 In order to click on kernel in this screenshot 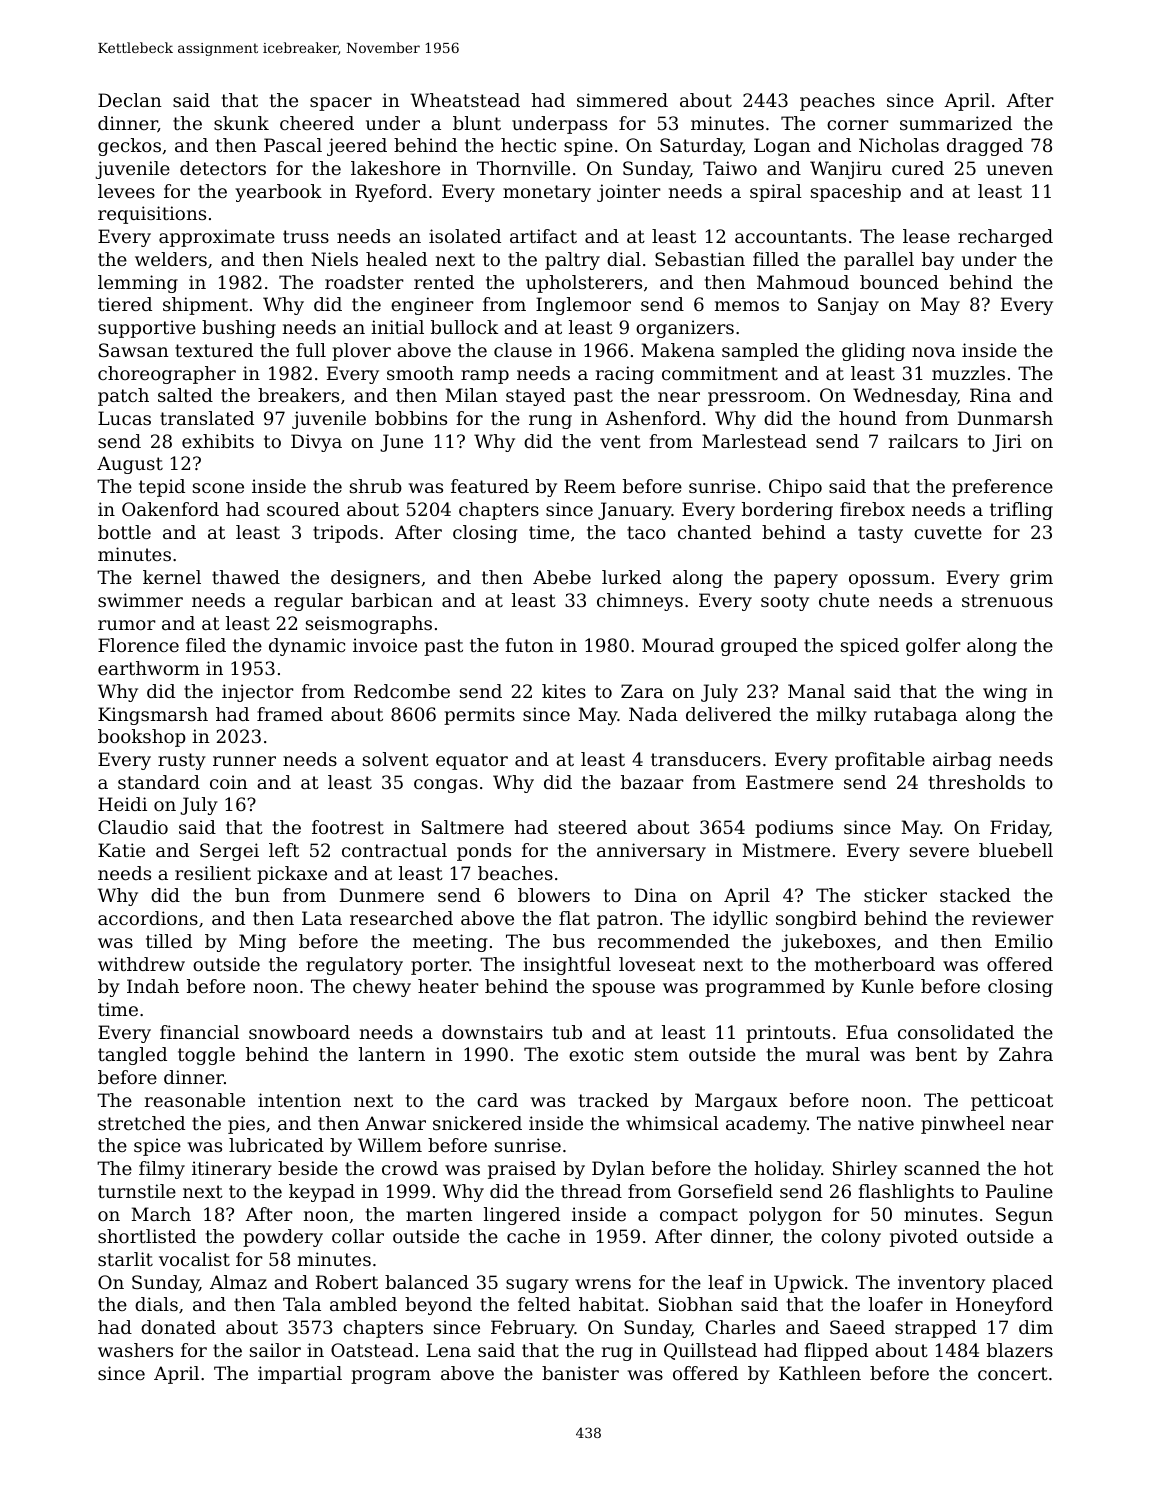, I will do `click(172, 577)`.
